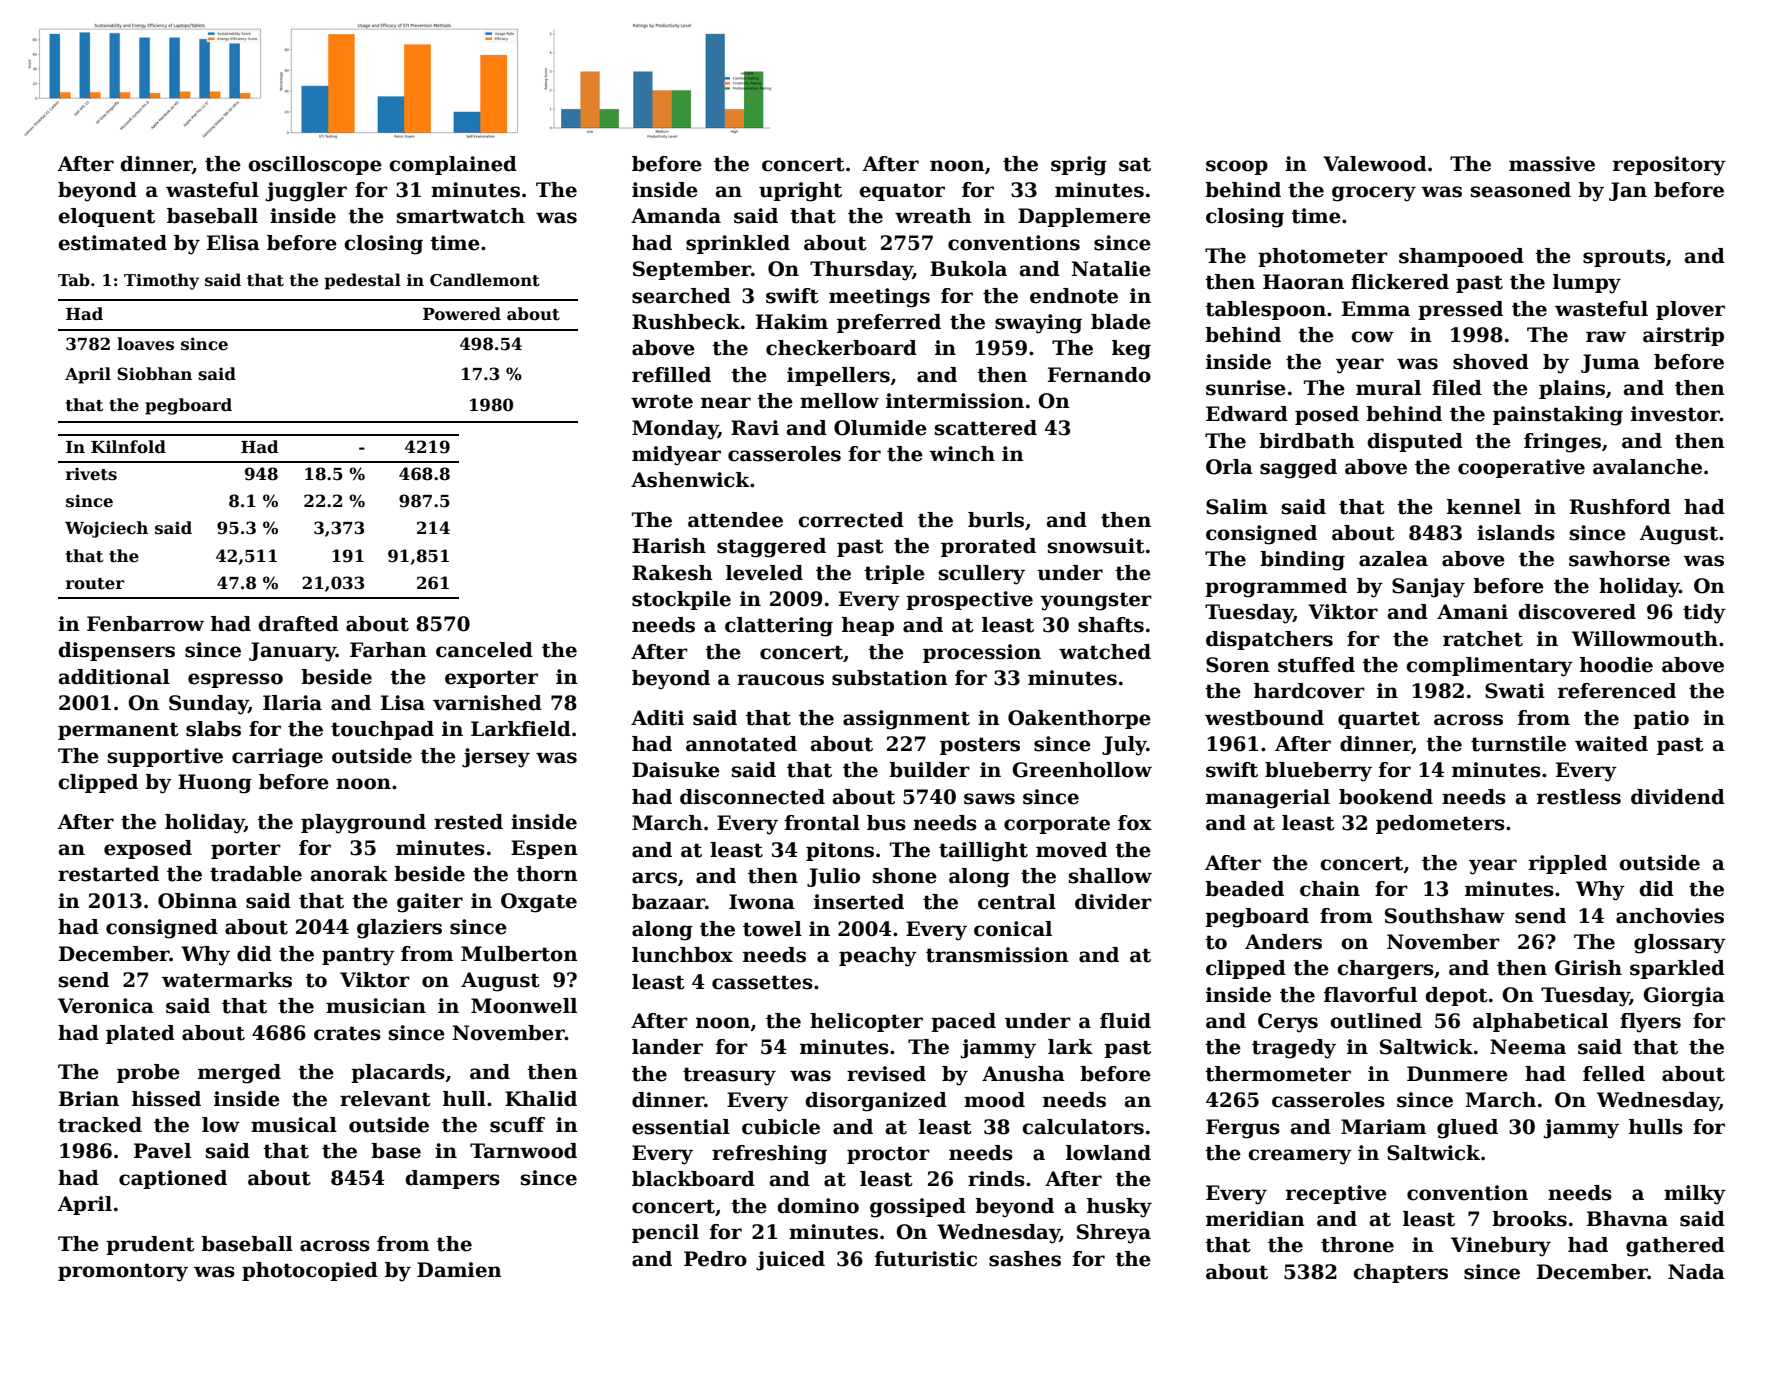 Image resolution: width=1783 pixels, height=1377 pixels. I want to click on equator, so click(902, 192).
